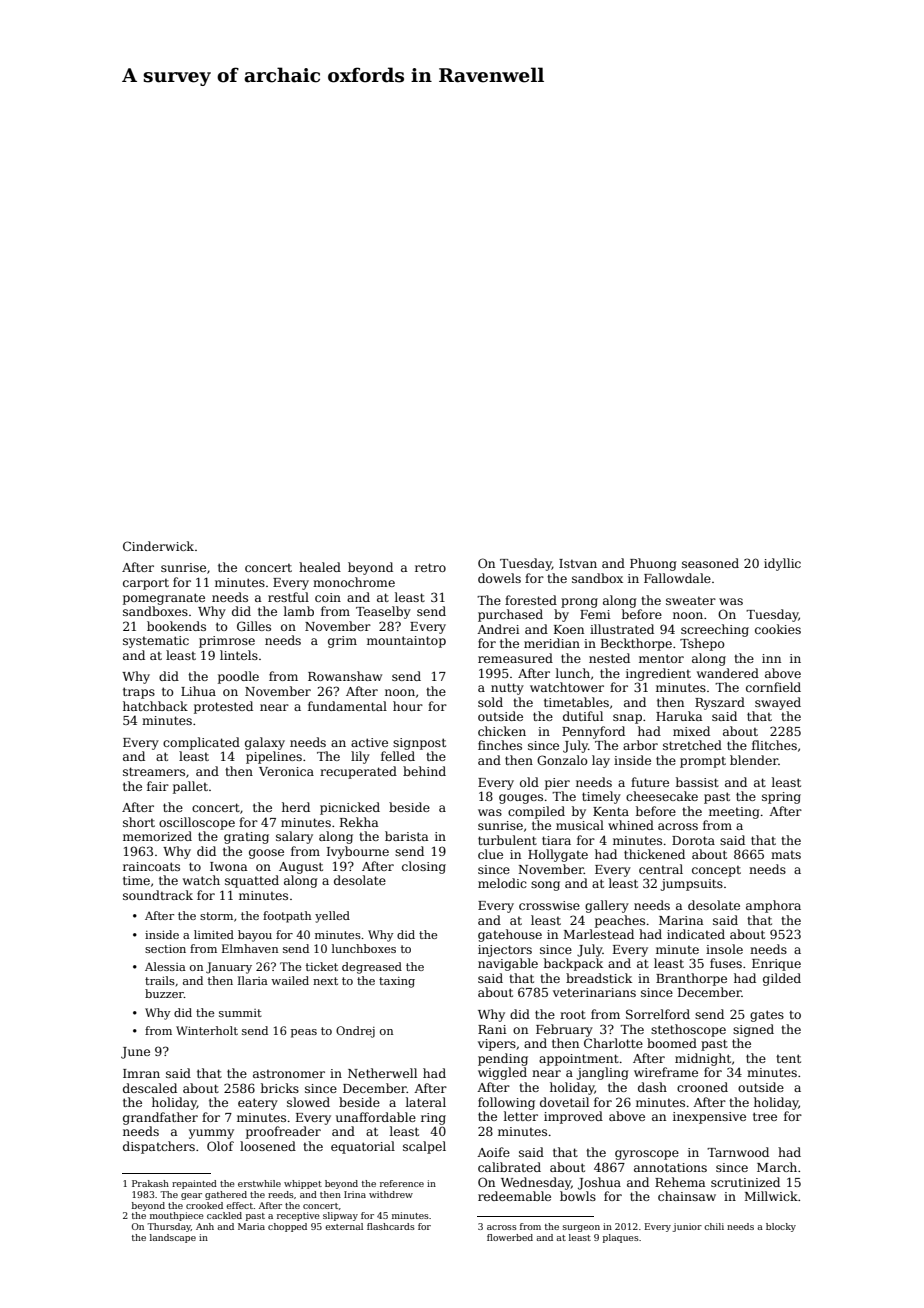  Describe the element at coordinates (771, 658) in the screenshot. I see `inn` at that location.
